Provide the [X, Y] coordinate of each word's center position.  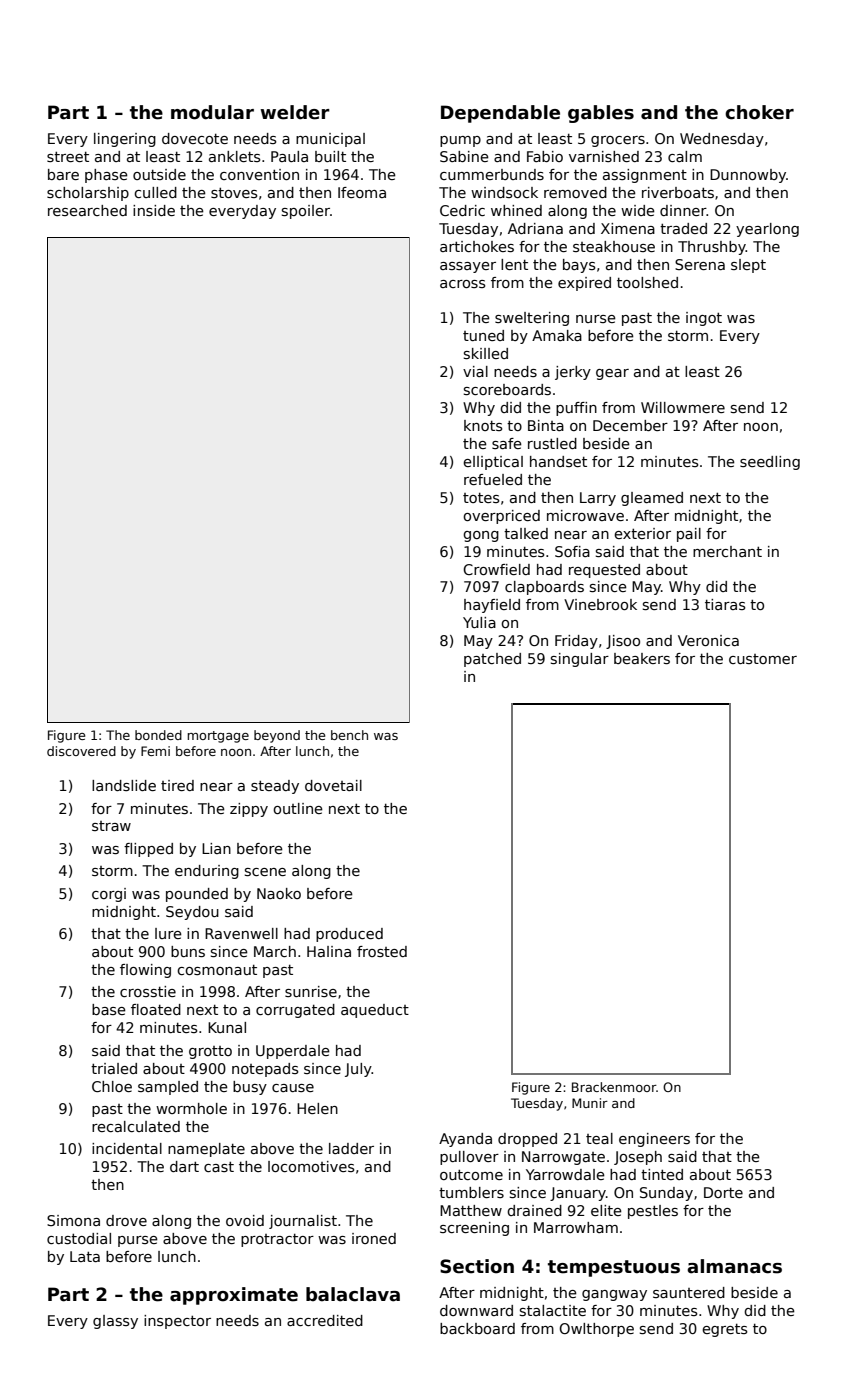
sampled [168, 1088]
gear [612, 374]
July [358, 1070]
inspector [177, 1322]
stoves [234, 193]
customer [763, 659]
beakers [642, 658]
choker [759, 112]
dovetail [333, 785]
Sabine [464, 156]
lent [514, 264]
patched [492, 660]
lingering [125, 140]
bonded [158, 735]
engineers [654, 1140]
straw [111, 826]
